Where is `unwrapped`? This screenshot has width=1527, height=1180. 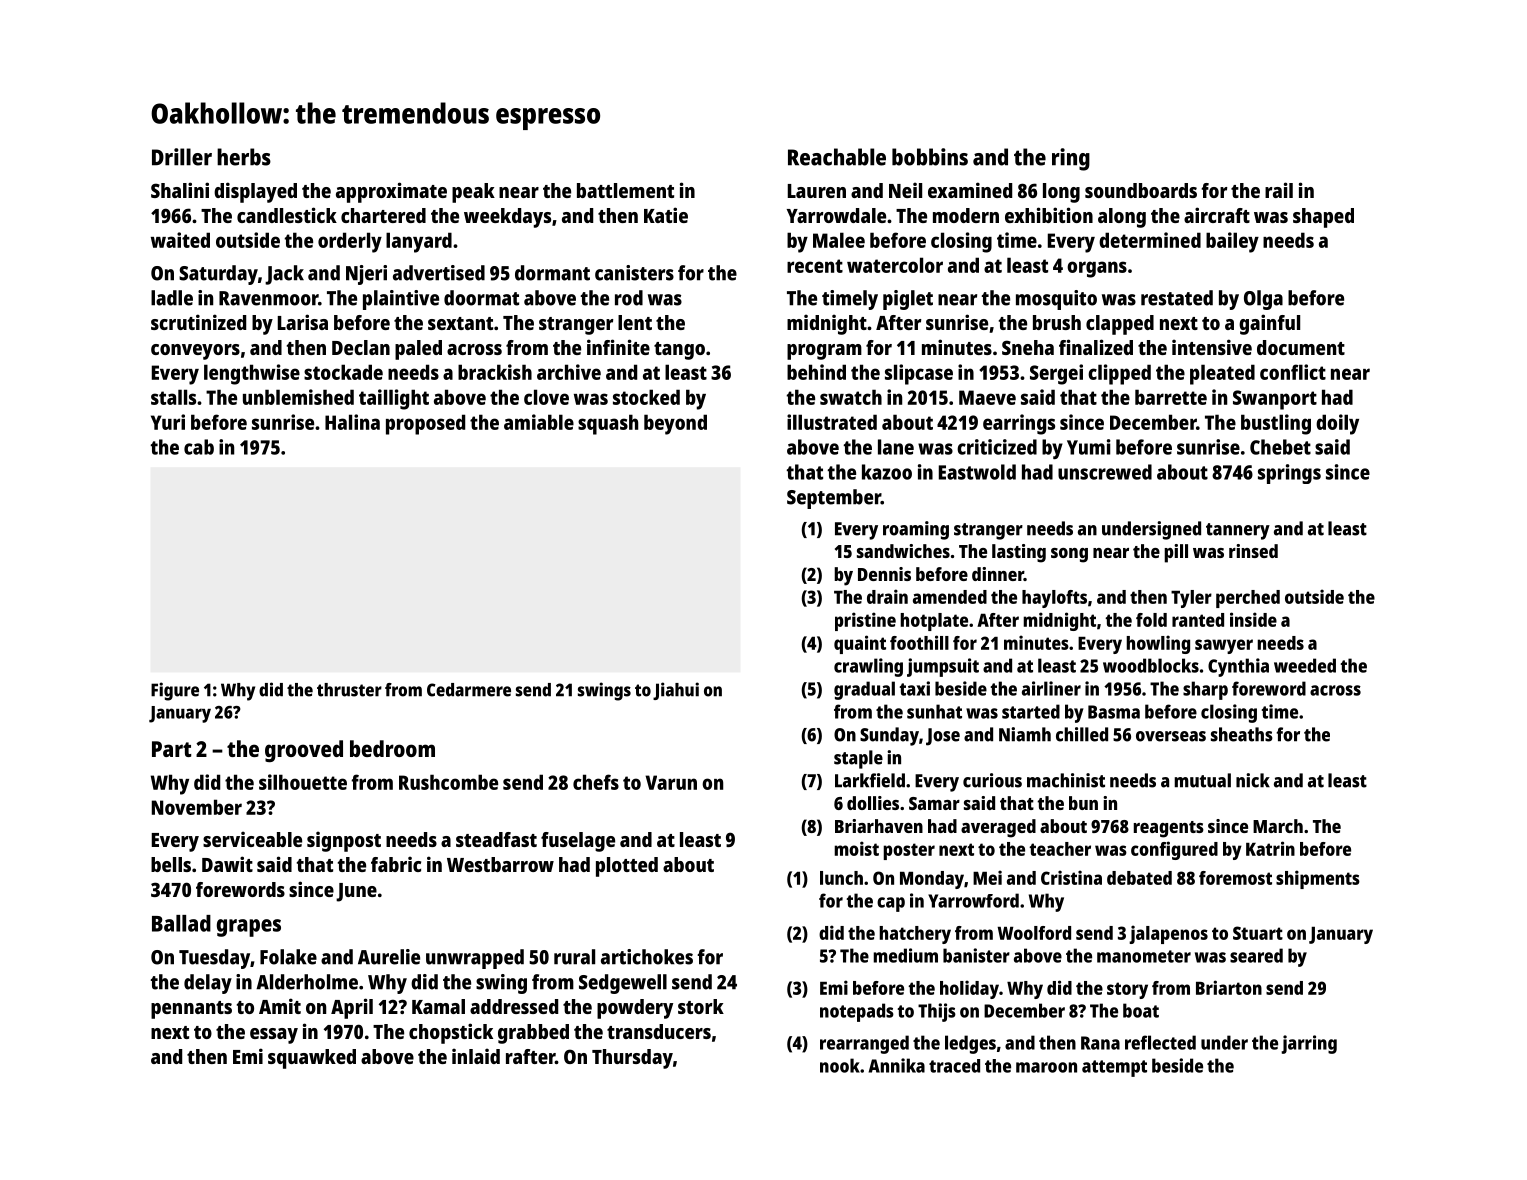
unwrapped is located at coordinates (475, 959).
